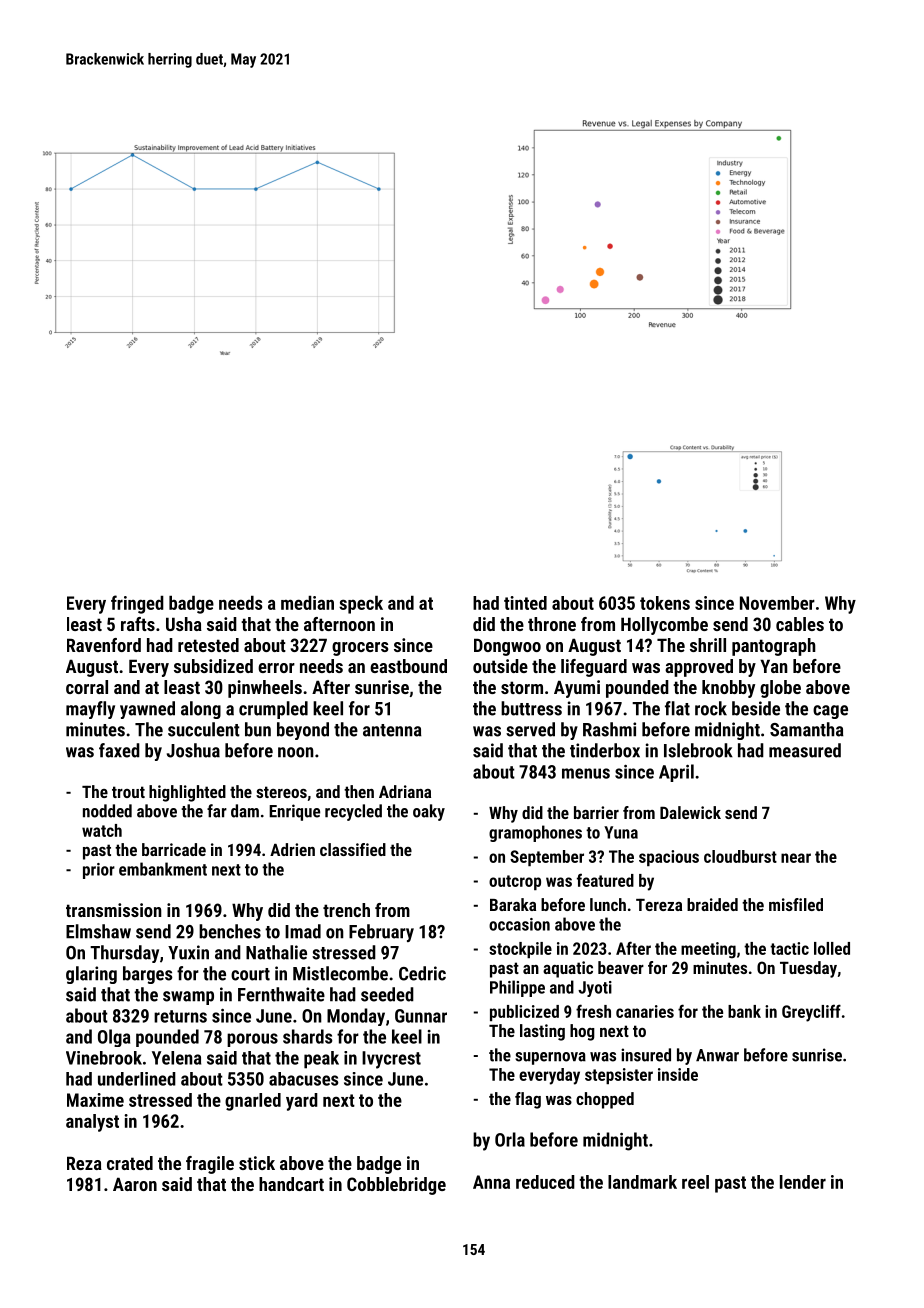 This page has width=924, height=1308. I want to click on Elmshaw, so click(98, 931).
